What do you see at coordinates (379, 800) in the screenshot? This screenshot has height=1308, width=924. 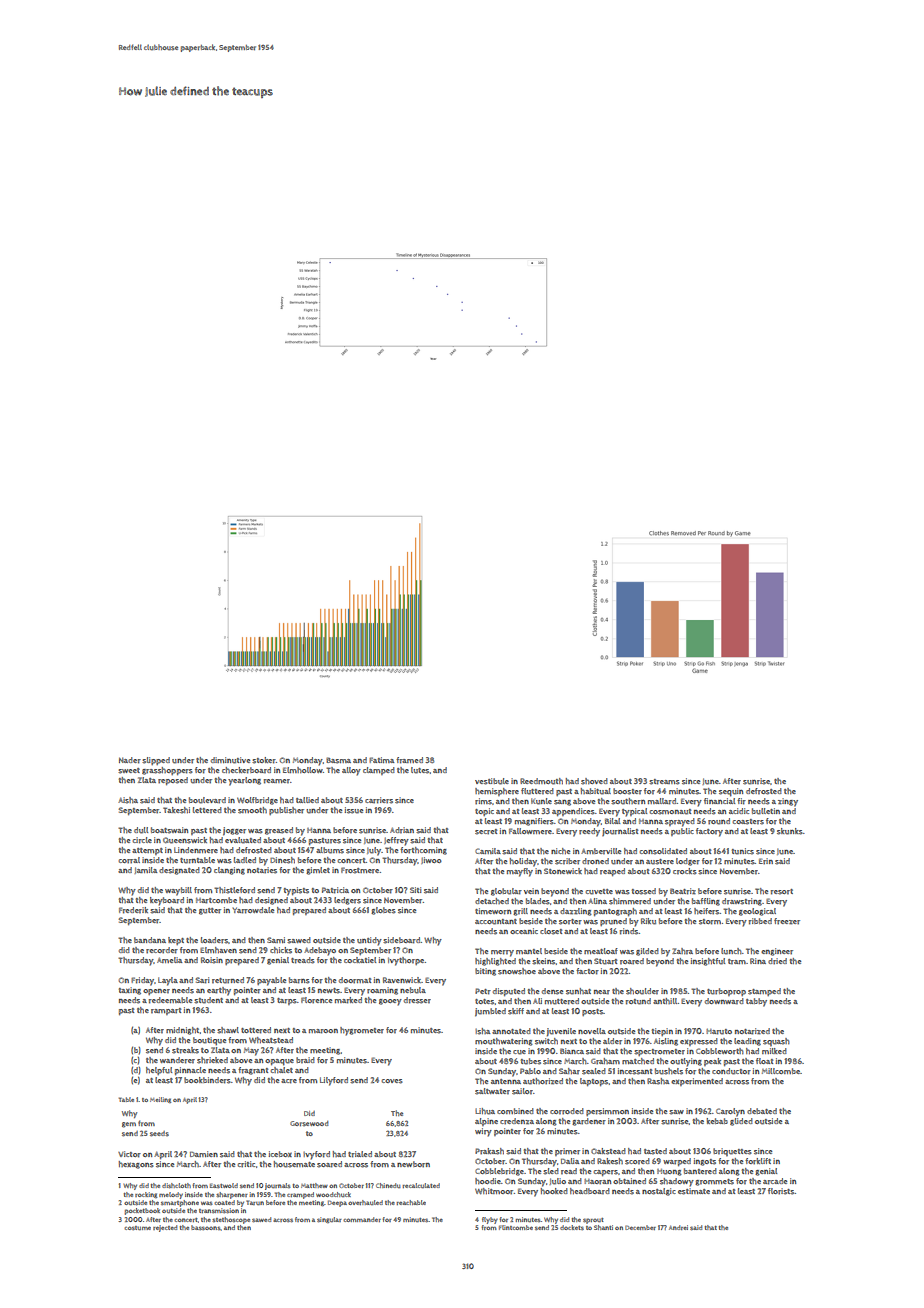 I see `carriers` at bounding box center [379, 800].
